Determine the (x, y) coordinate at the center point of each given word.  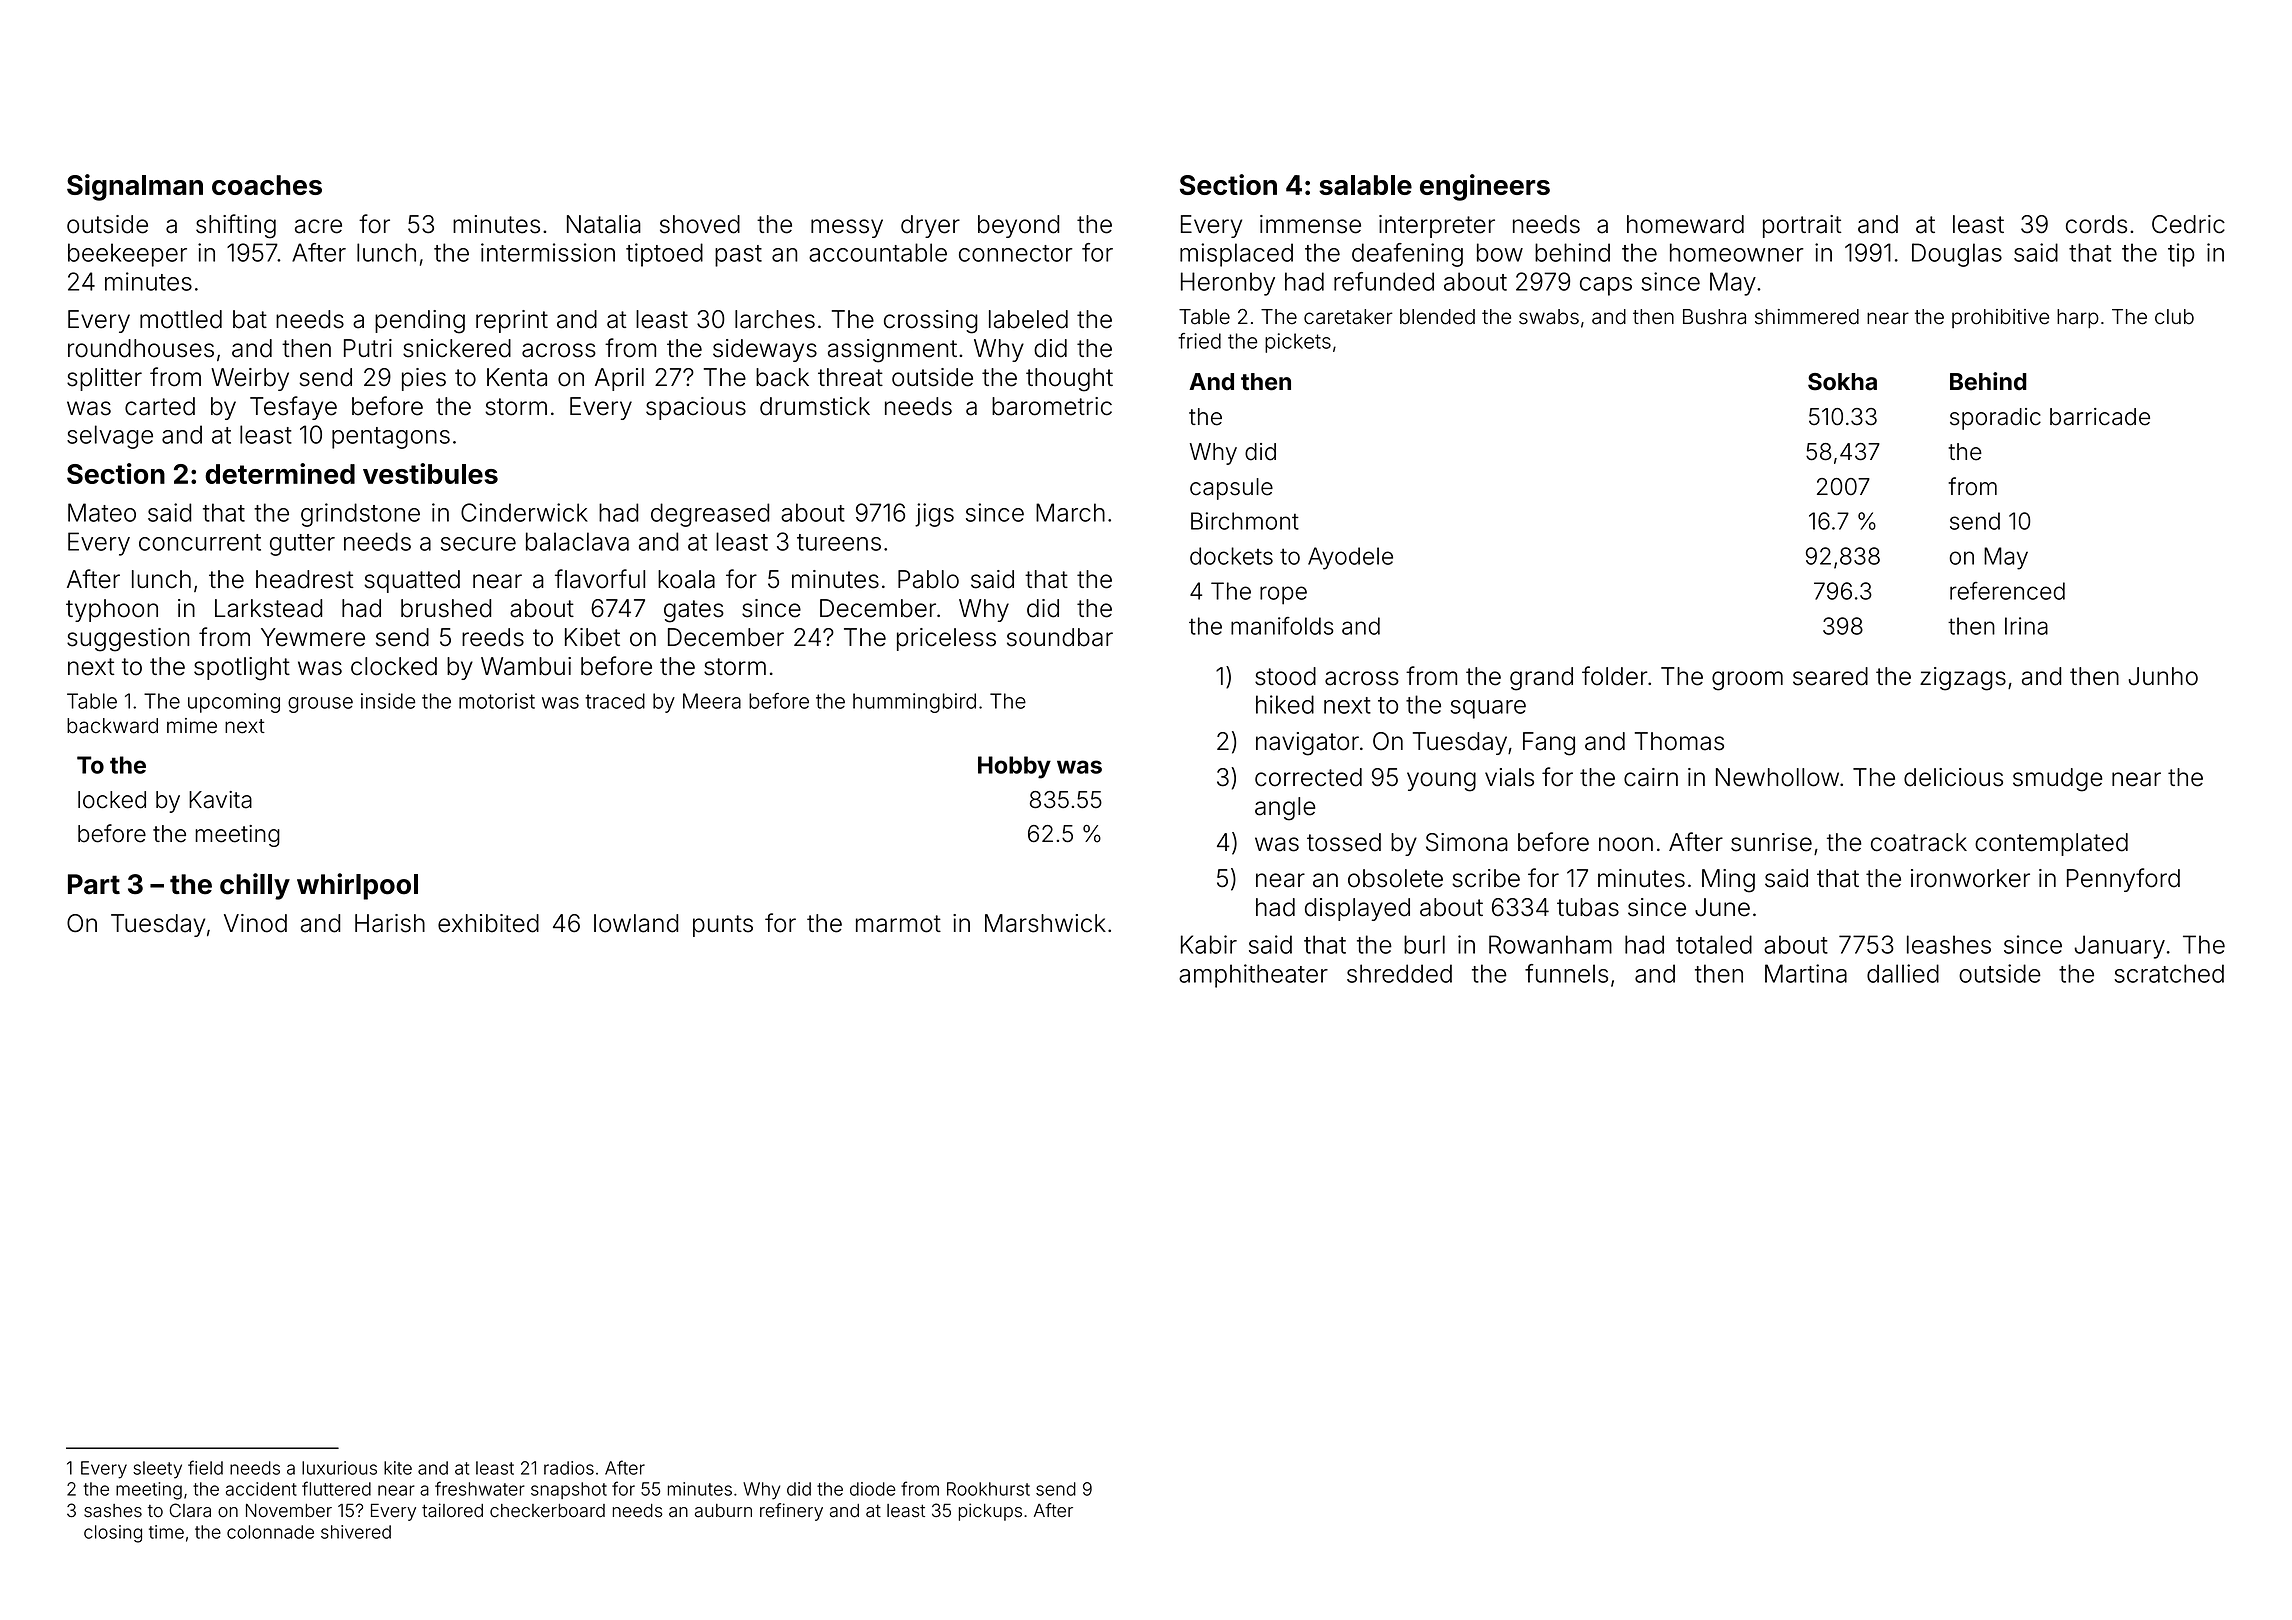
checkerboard (547, 1511)
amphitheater (1253, 976)
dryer (930, 226)
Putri (368, 348)
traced (615, 701)
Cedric (2188, 224)
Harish (390, 923)
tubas (1588, 907)
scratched (2169, 973)
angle (1285, 809)
